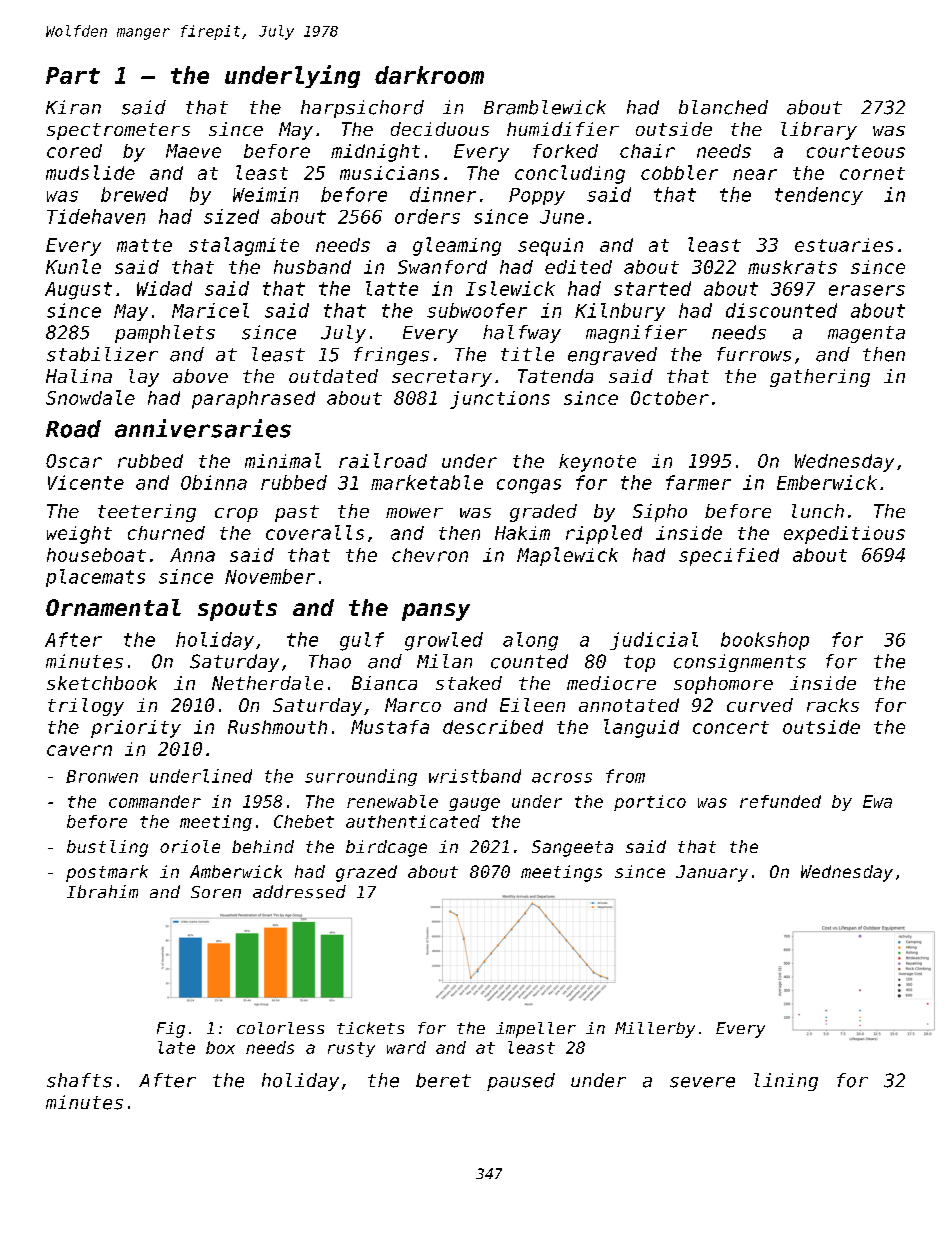 The width and height of the document is (952, 1233). I want to click on described, so click(493, 727).
